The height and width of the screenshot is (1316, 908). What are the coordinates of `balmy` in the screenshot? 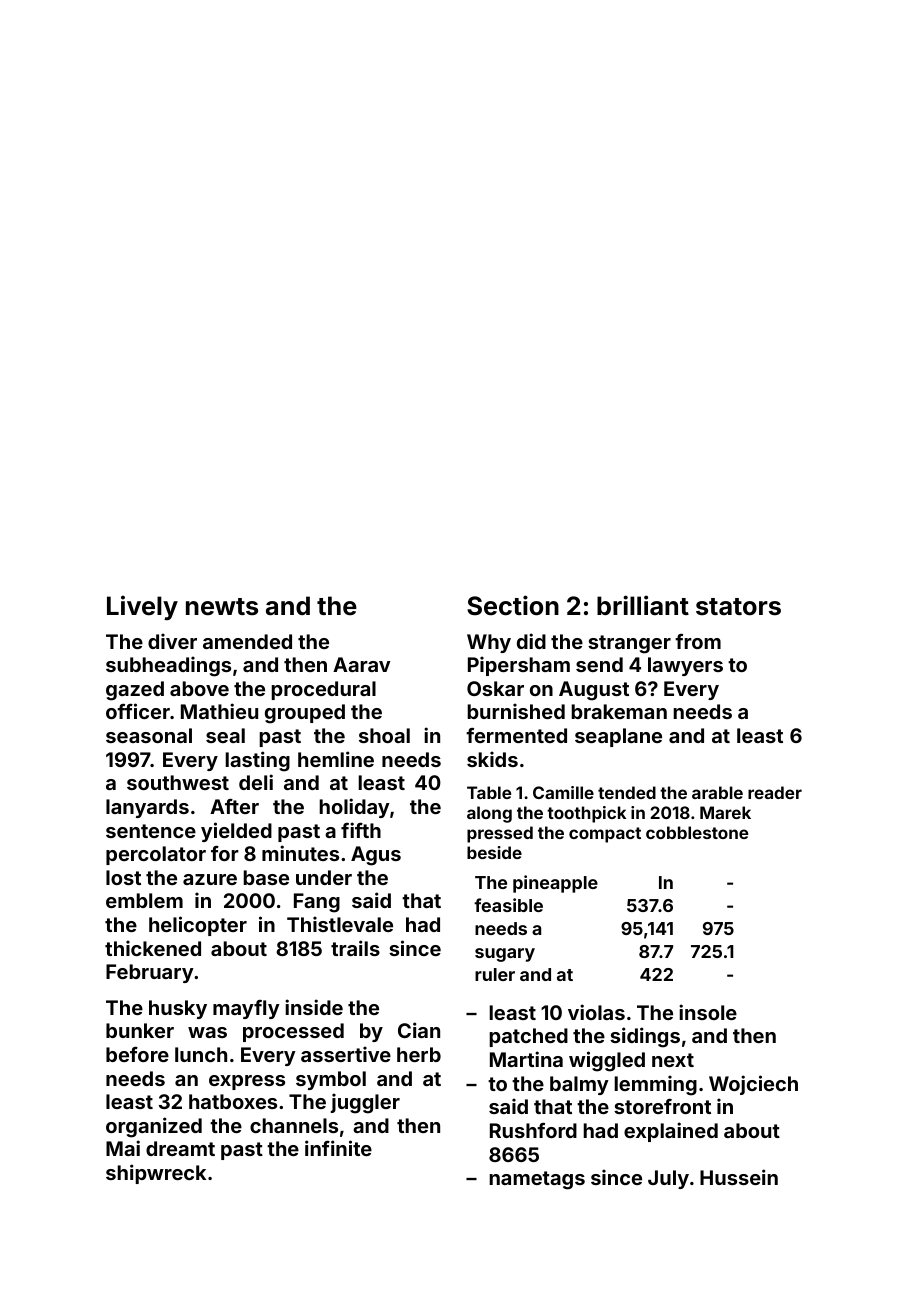 It's located at (579, 1085).
